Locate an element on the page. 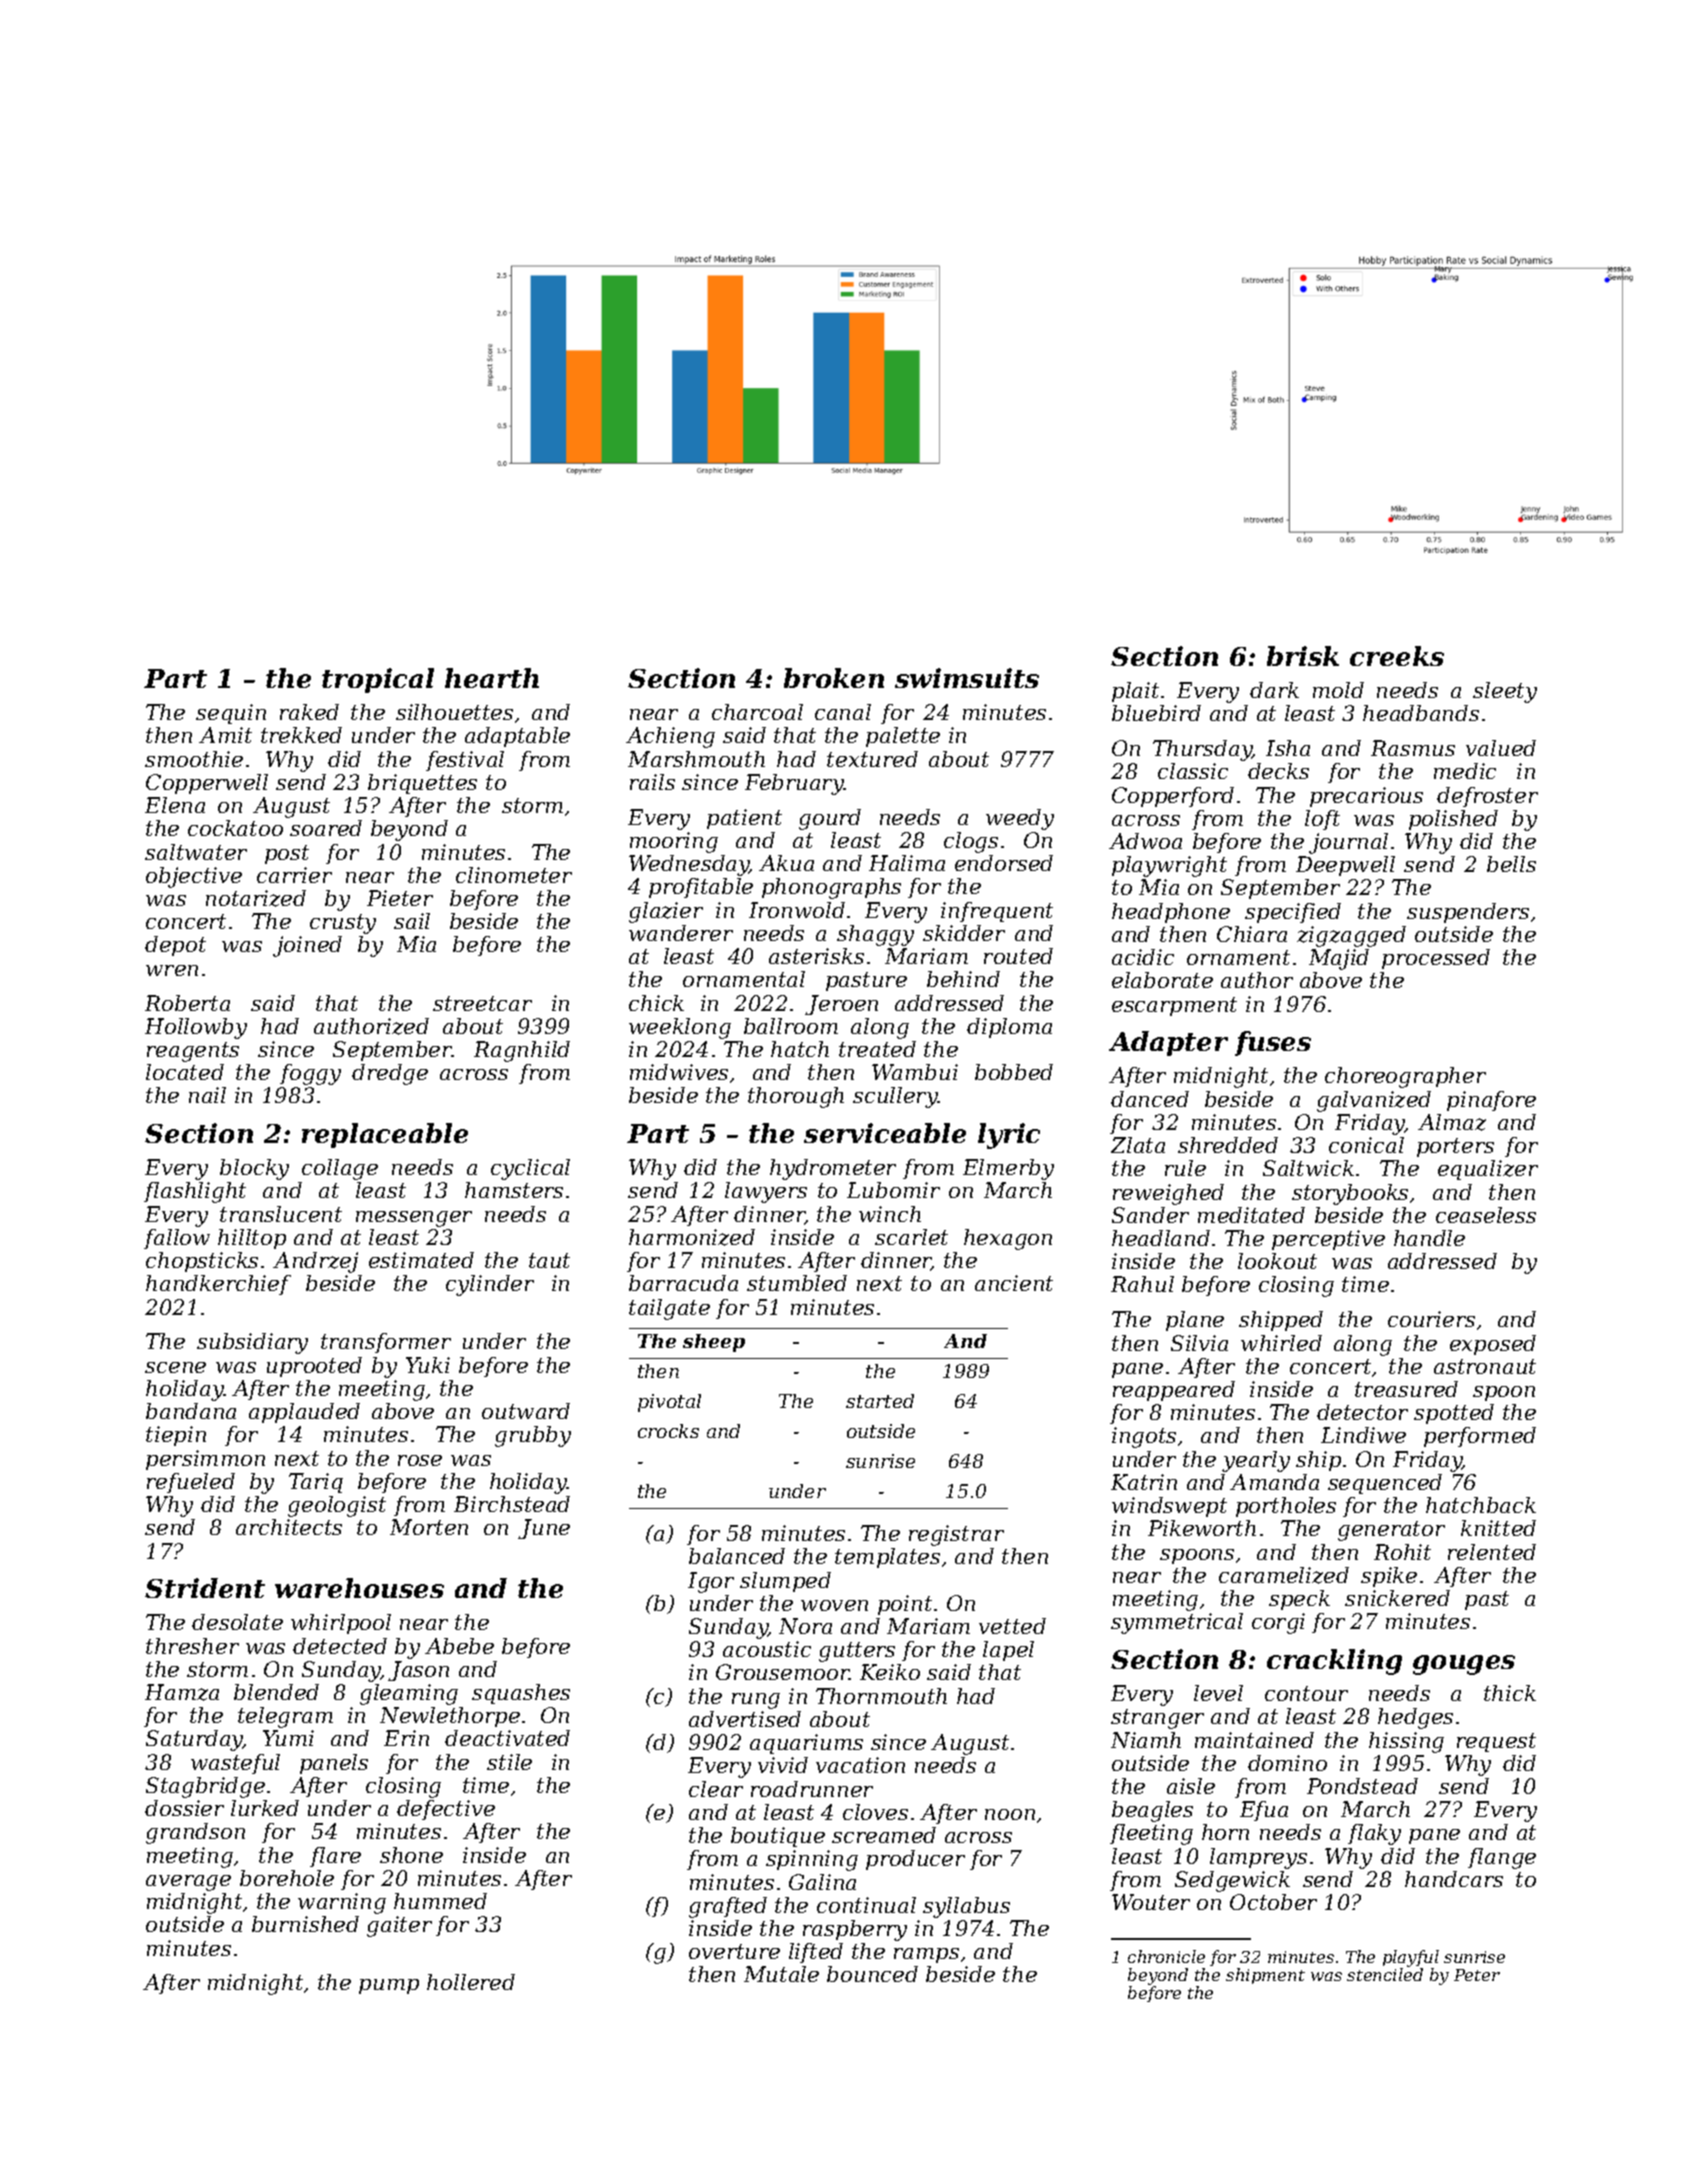  pump is located at coordinates (389, 1986).
